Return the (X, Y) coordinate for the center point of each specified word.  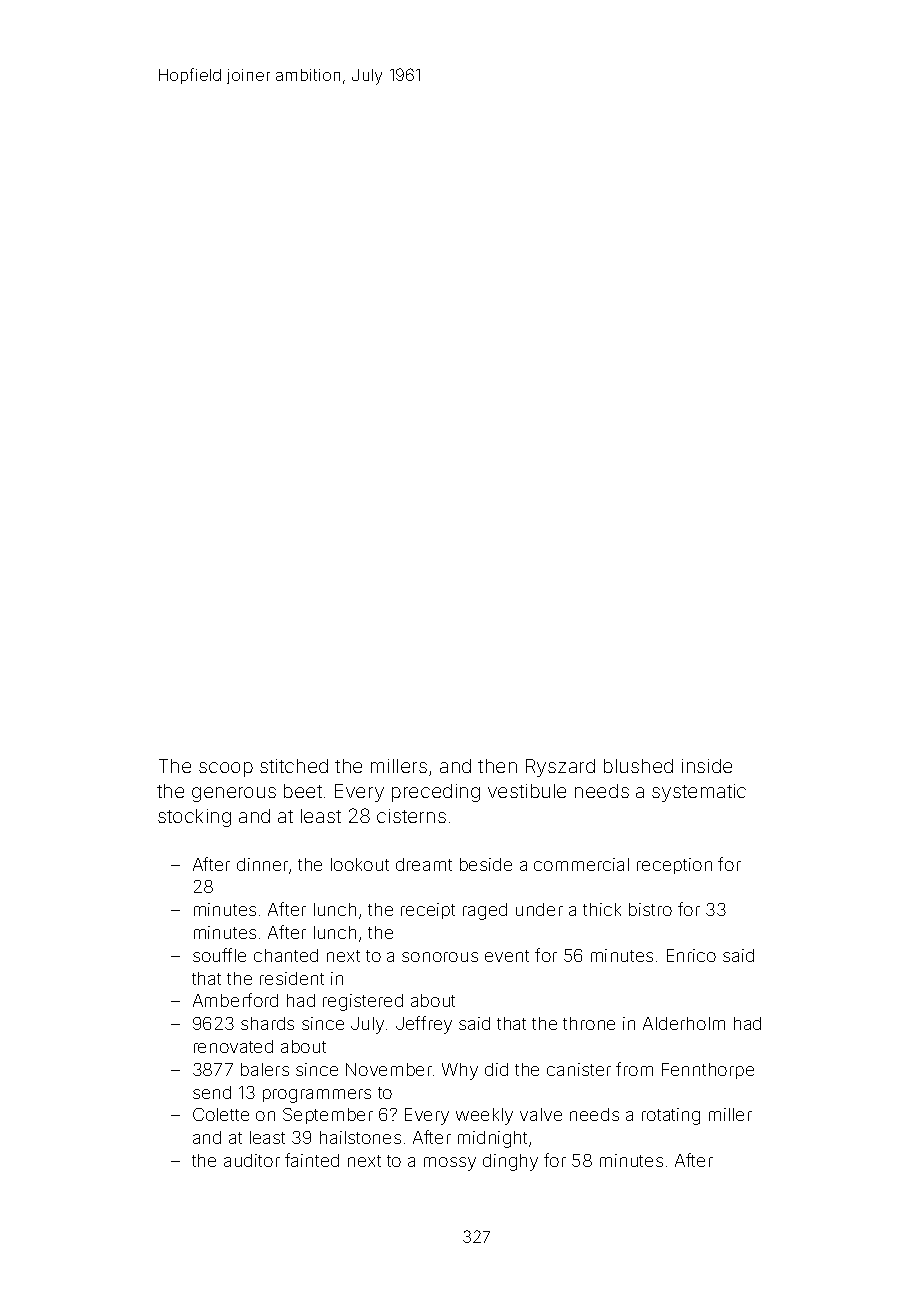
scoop (226, 769)
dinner (262, 864)
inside (707, 766)
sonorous (440, 957)
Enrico (691, 955)
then (497, 766)
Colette (221, 1114)
